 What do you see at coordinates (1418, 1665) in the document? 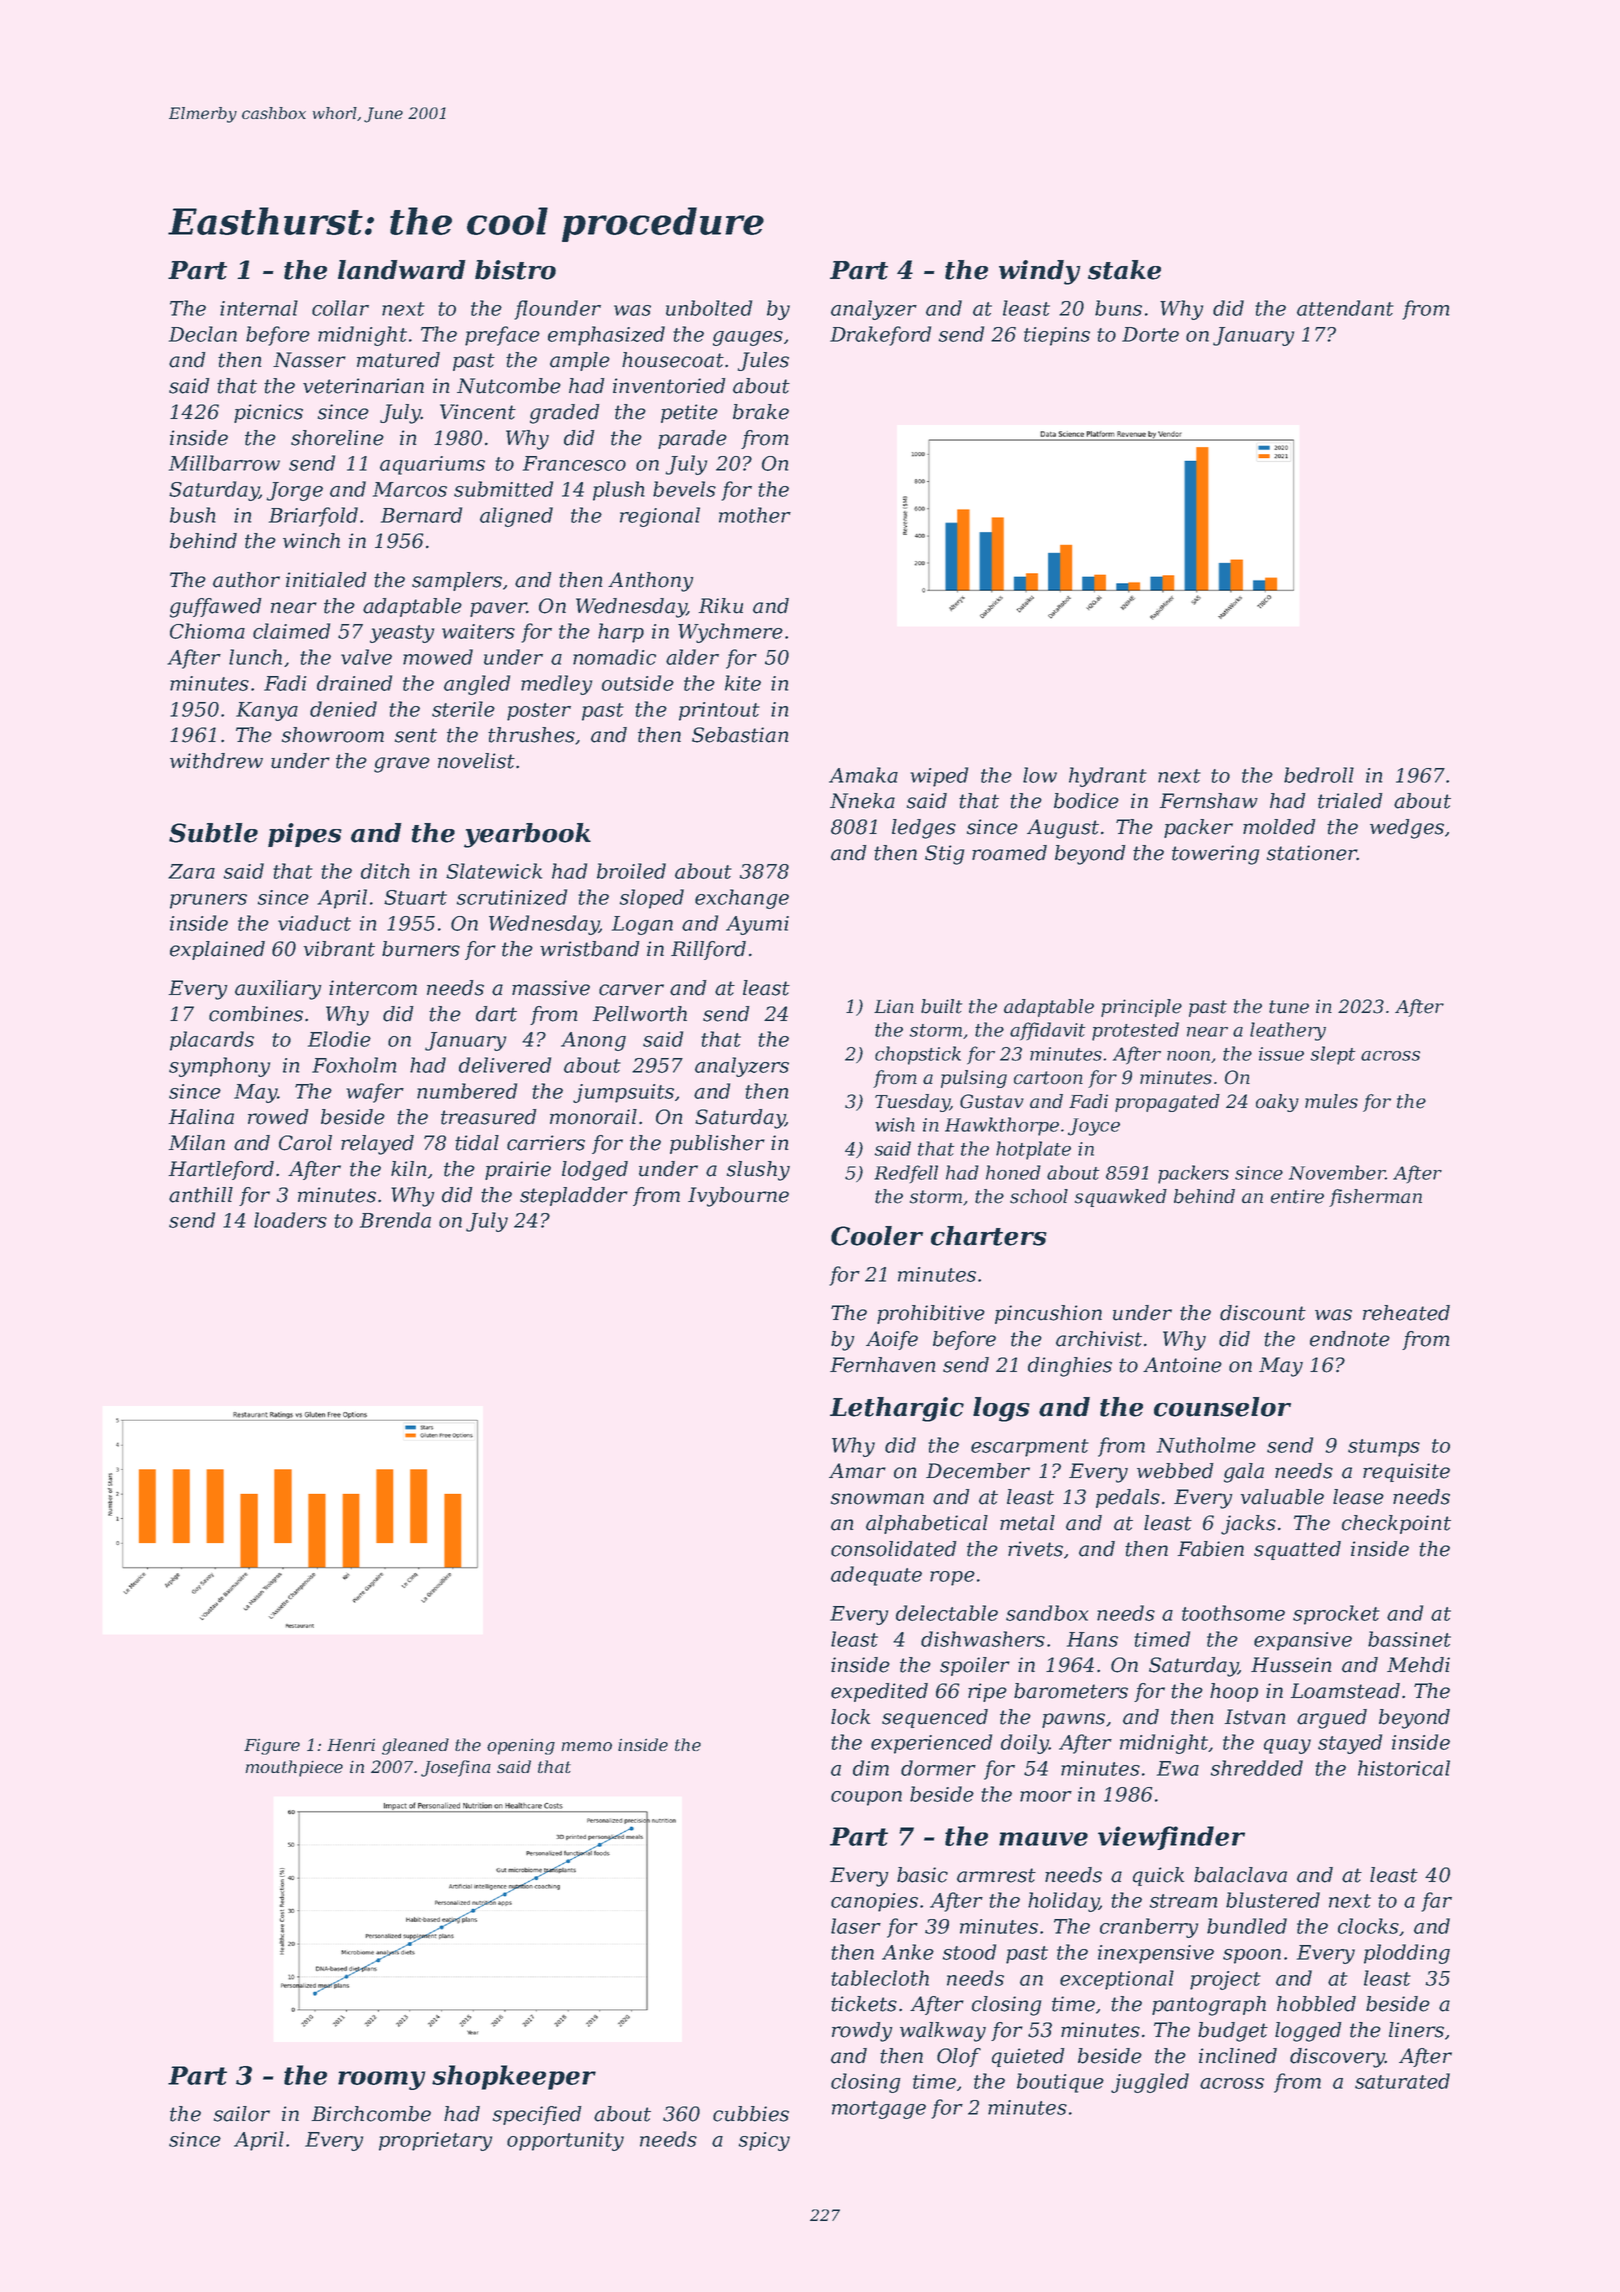
I see `Mehdi` at bounding box center [1418, 1665].
